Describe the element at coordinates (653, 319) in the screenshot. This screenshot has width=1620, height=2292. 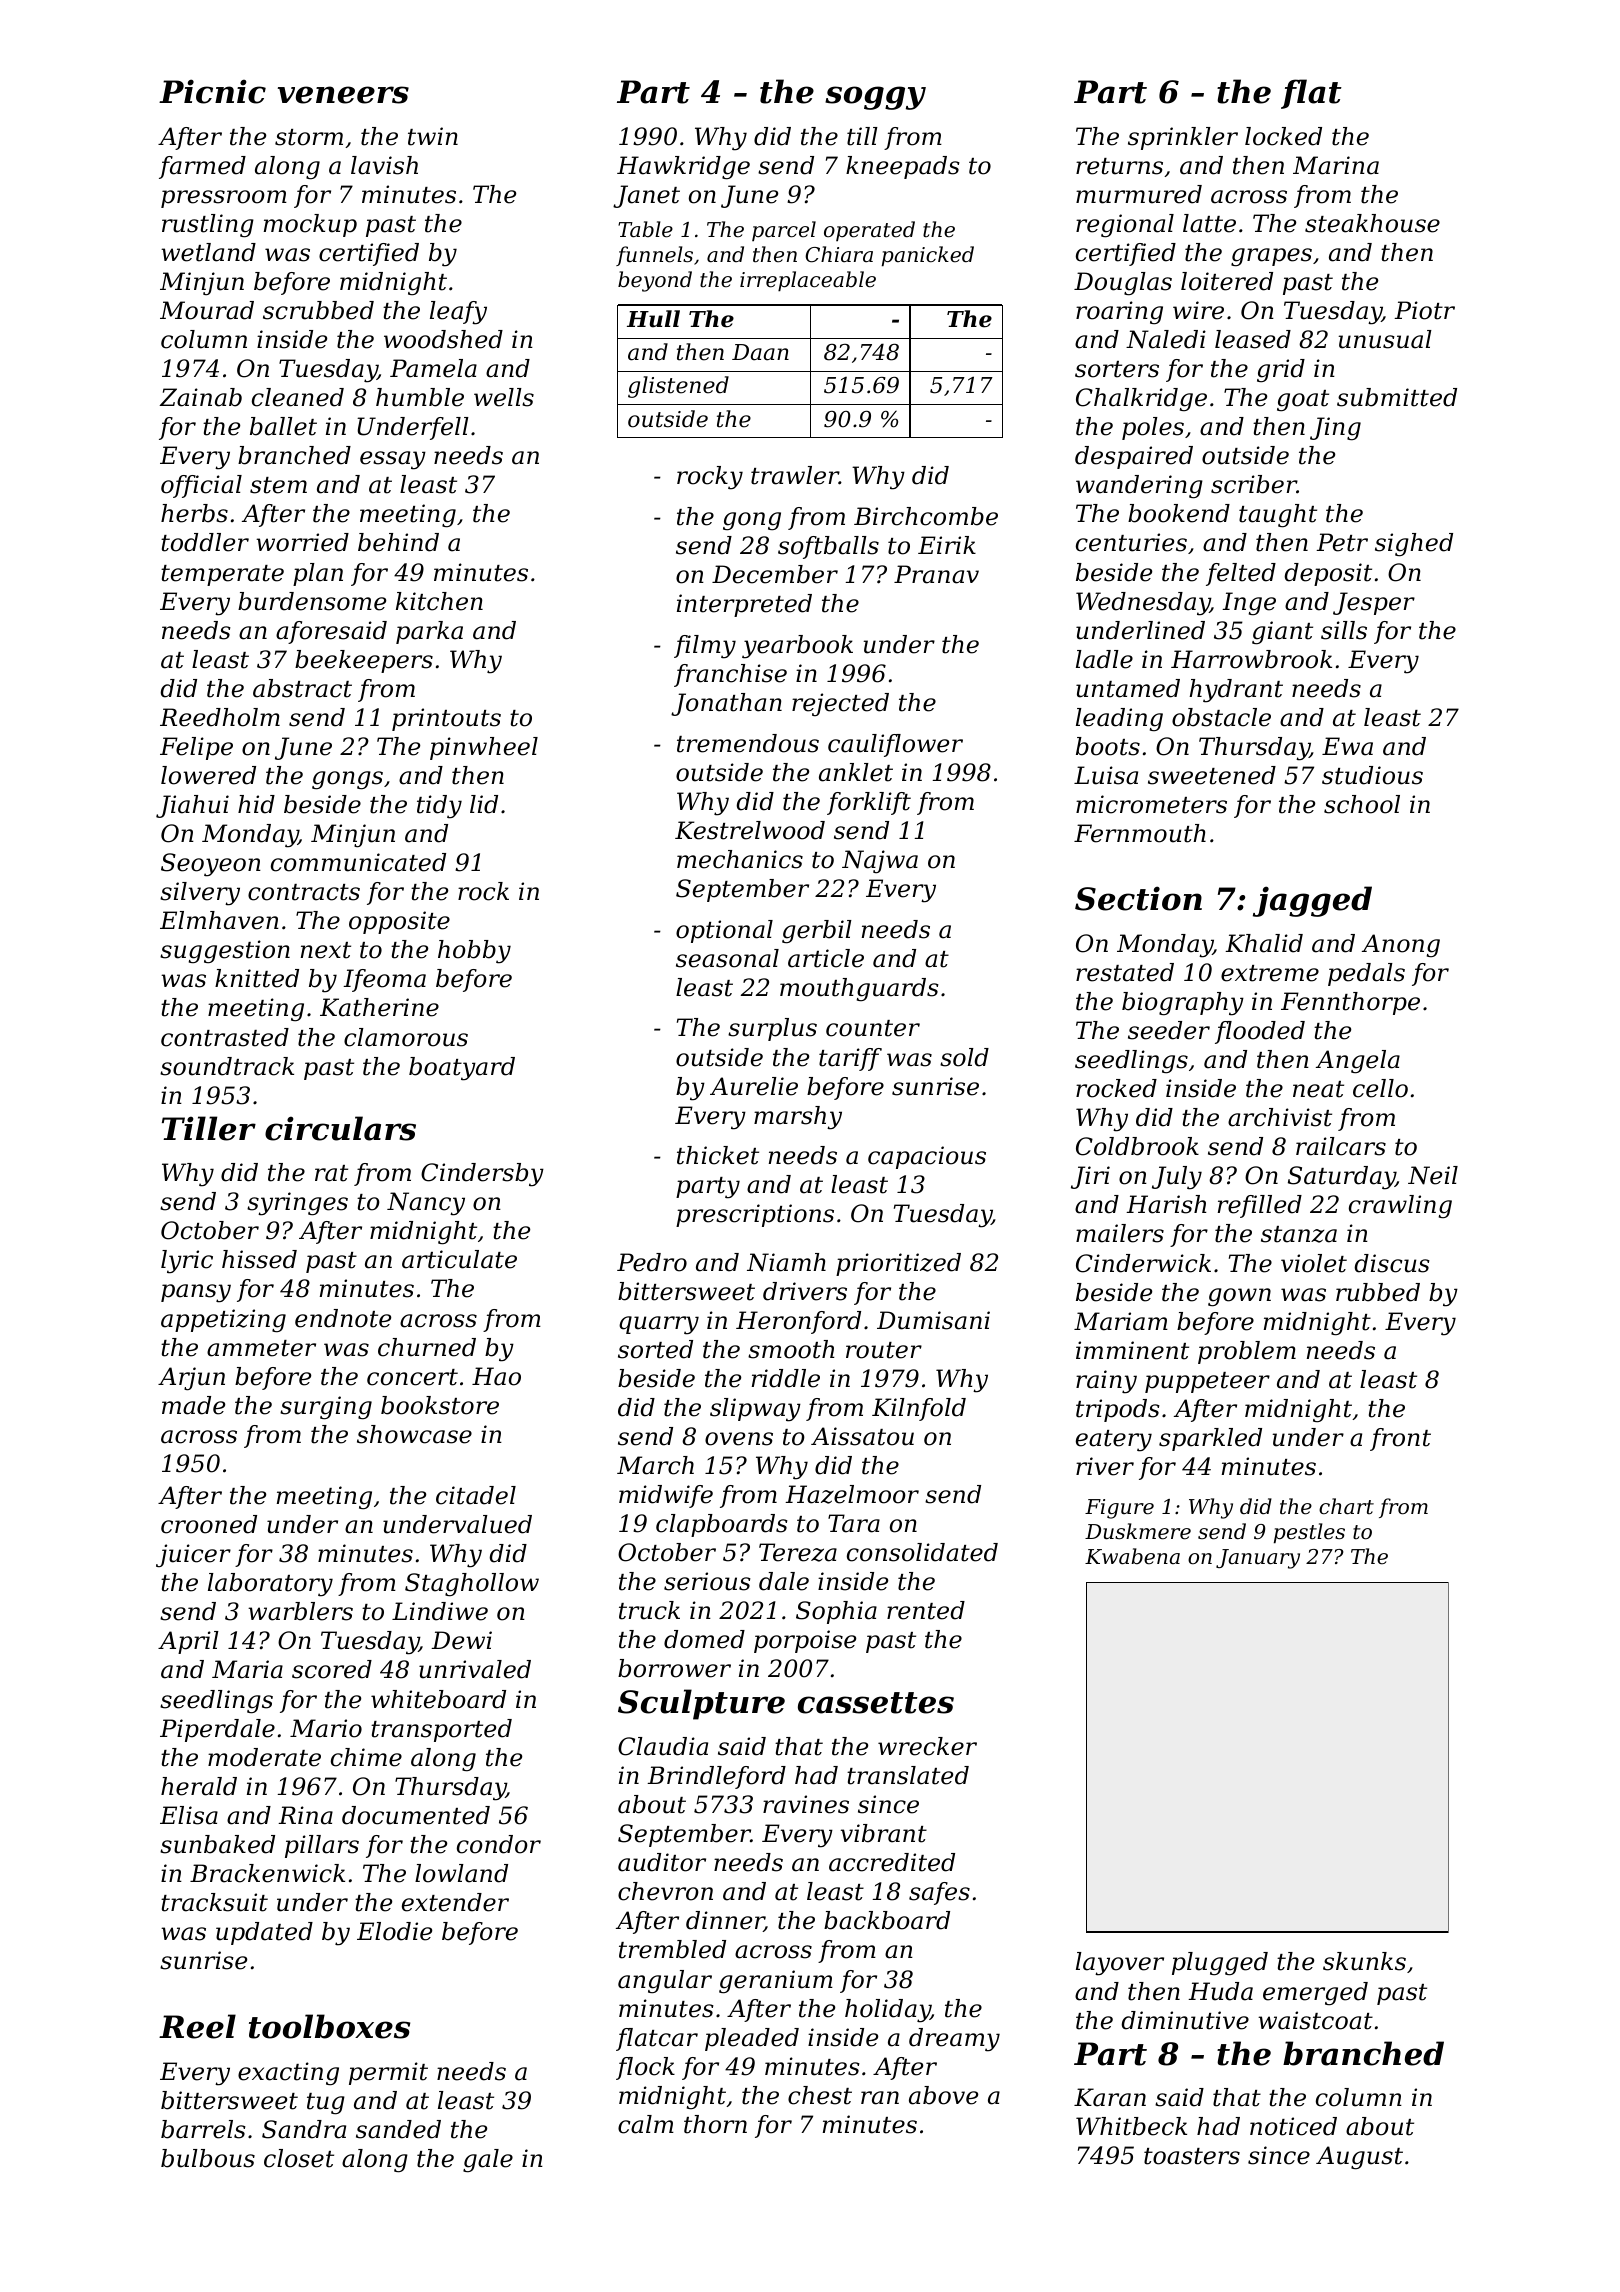
I see `Hull` at that location.
